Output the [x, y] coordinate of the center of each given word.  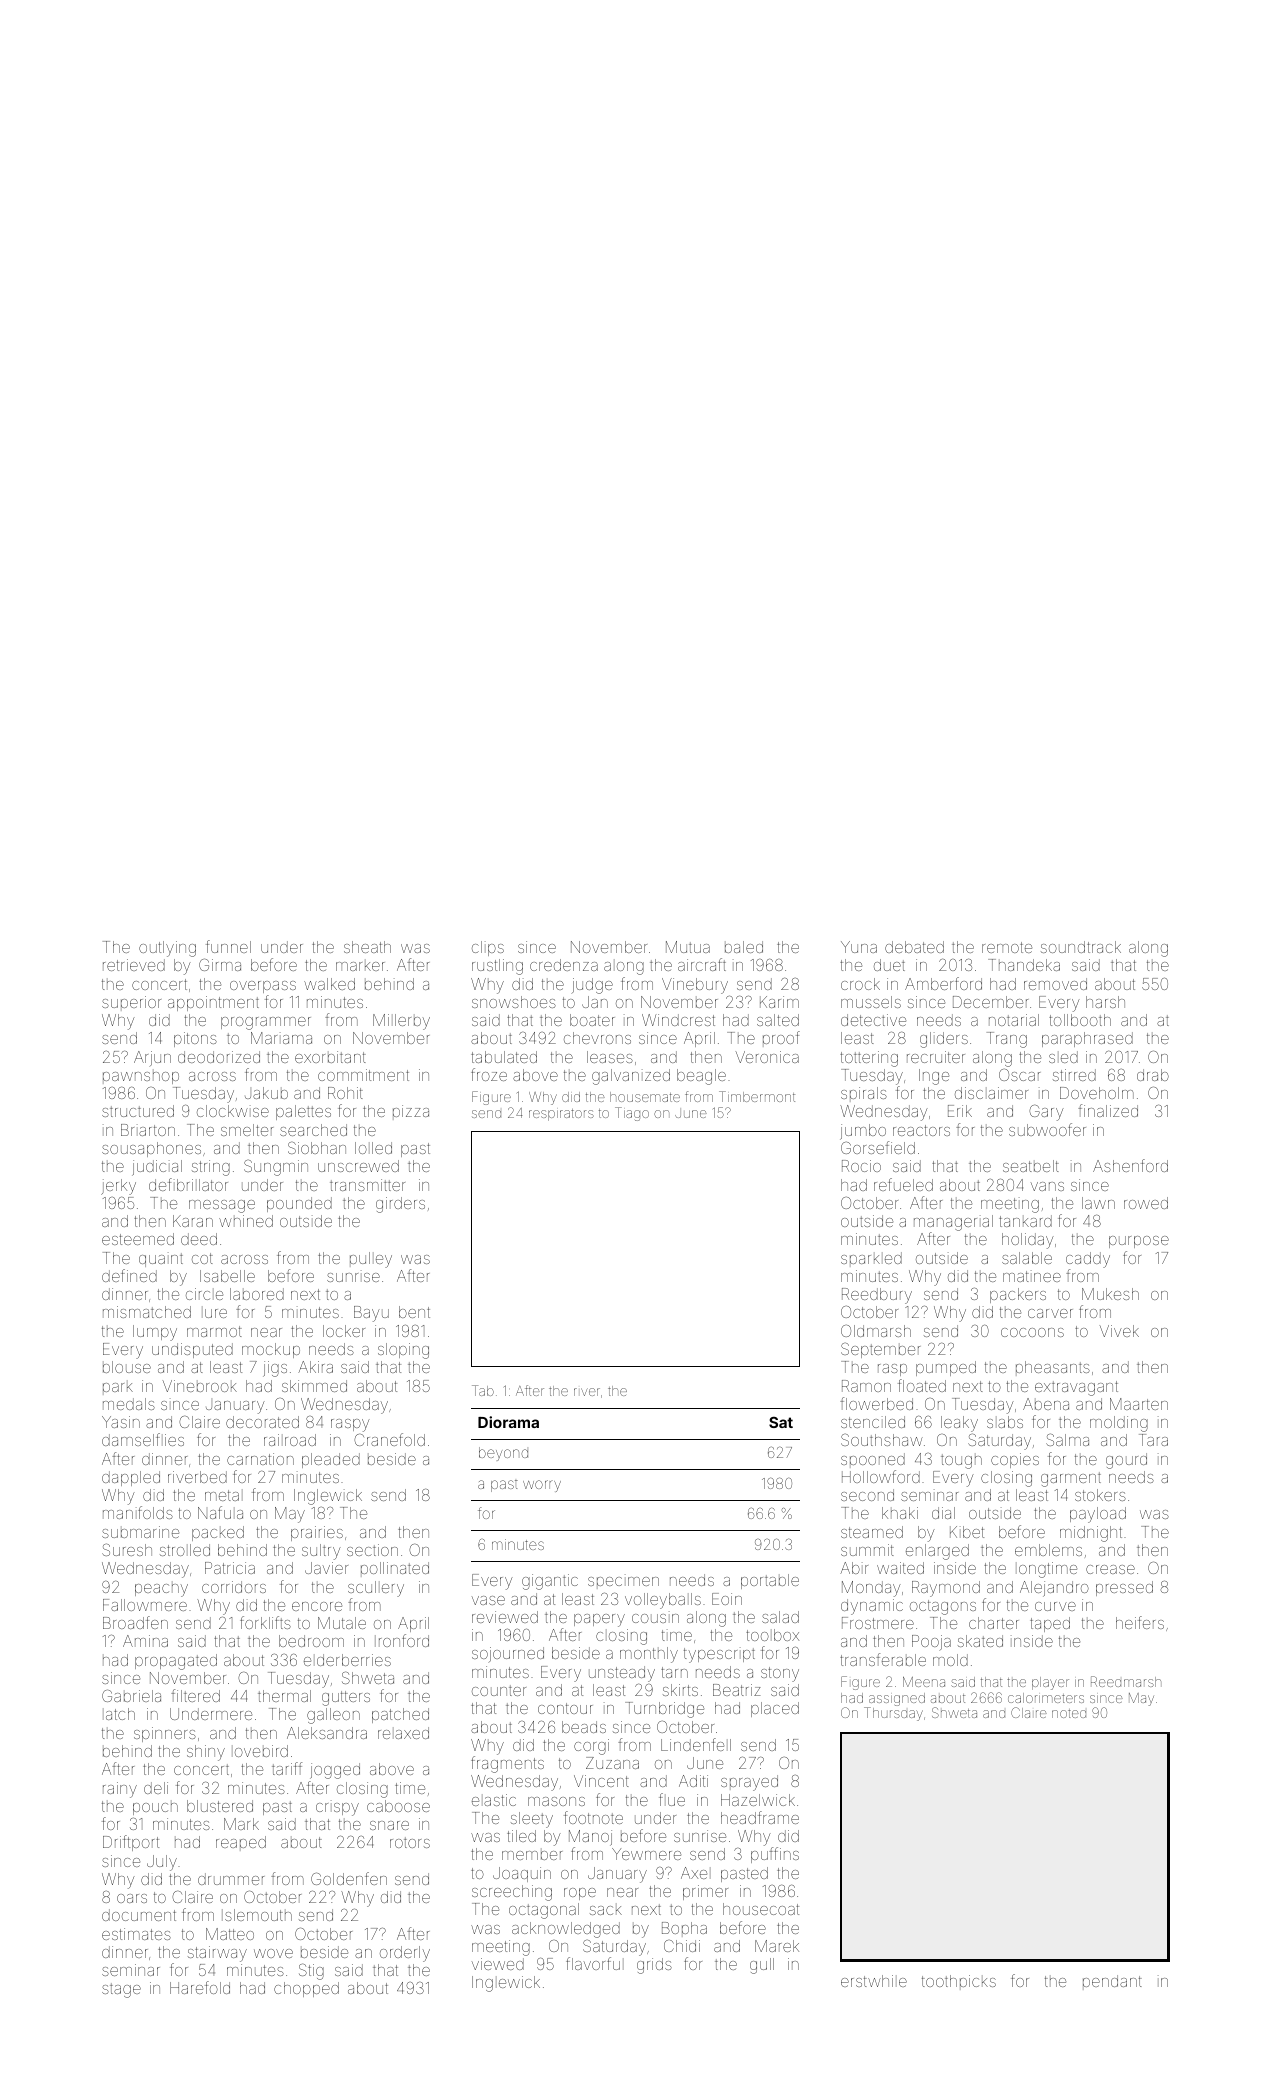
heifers [1140, 1622]
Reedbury [877, 1296]
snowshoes [514, 1002]
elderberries [347, 1660]
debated [914, 947]
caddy [1088, 1260]
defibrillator [188, 1184]
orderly [405, 1954]
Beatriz [737, 1690]
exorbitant [330, 1057]
